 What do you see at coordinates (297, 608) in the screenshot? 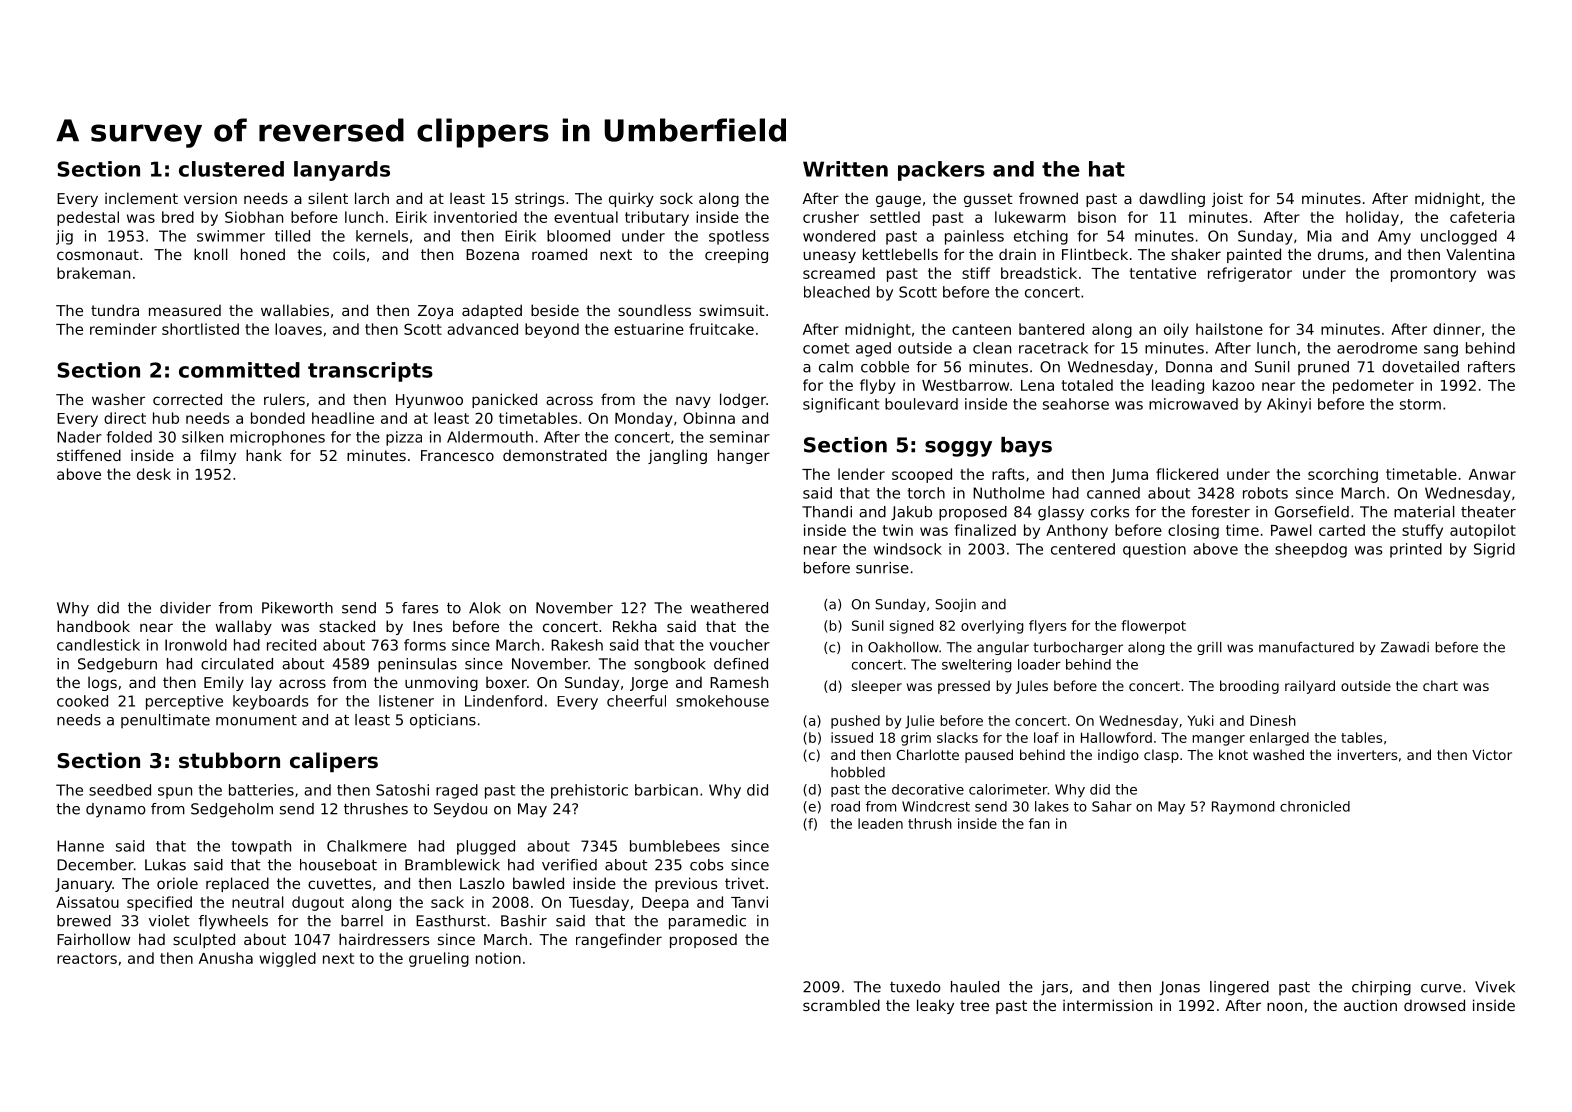
I see `Pikeworth` at bounding box center [297, 608].
